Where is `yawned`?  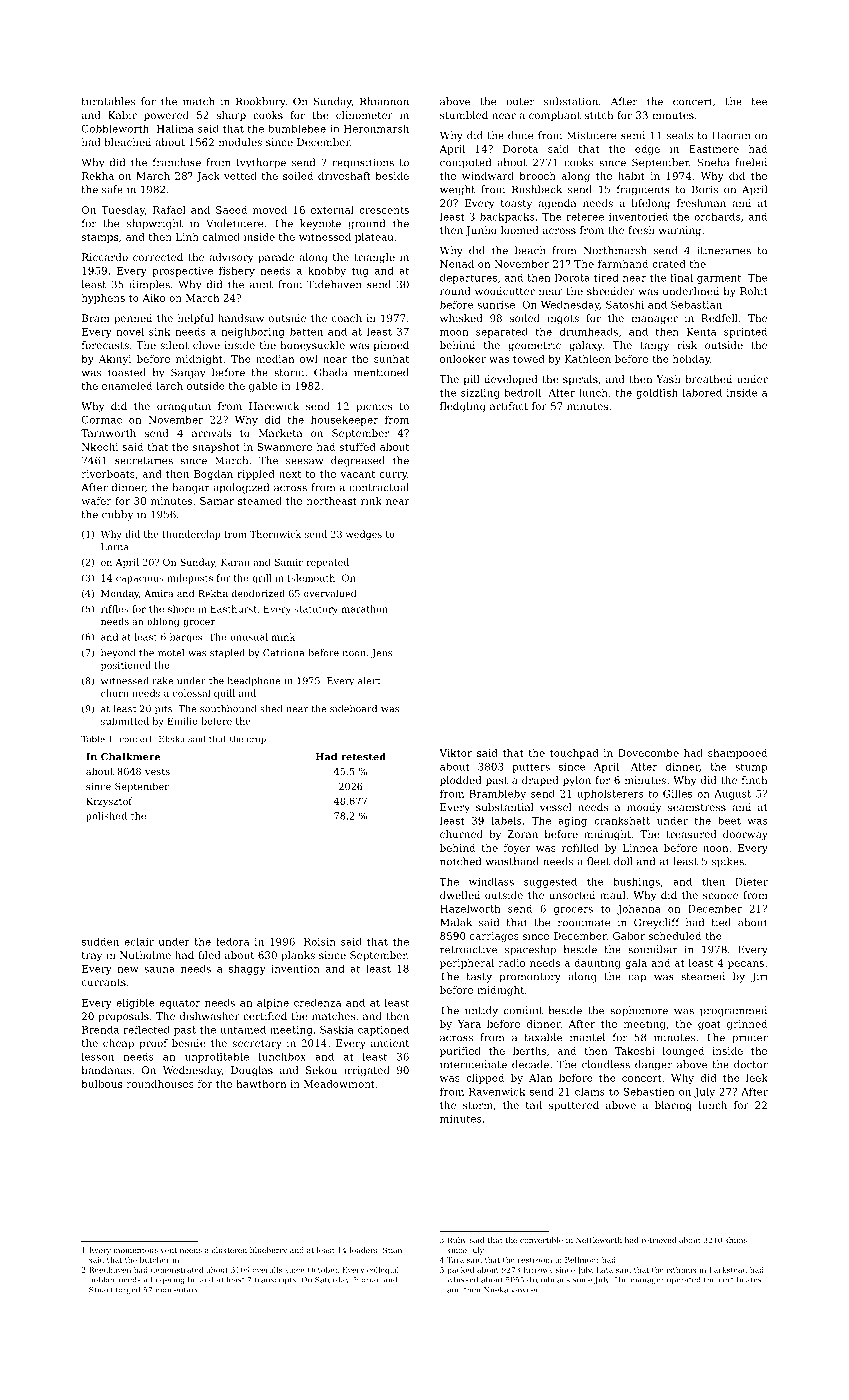 yawned is located at coordinates (525, 1290).
